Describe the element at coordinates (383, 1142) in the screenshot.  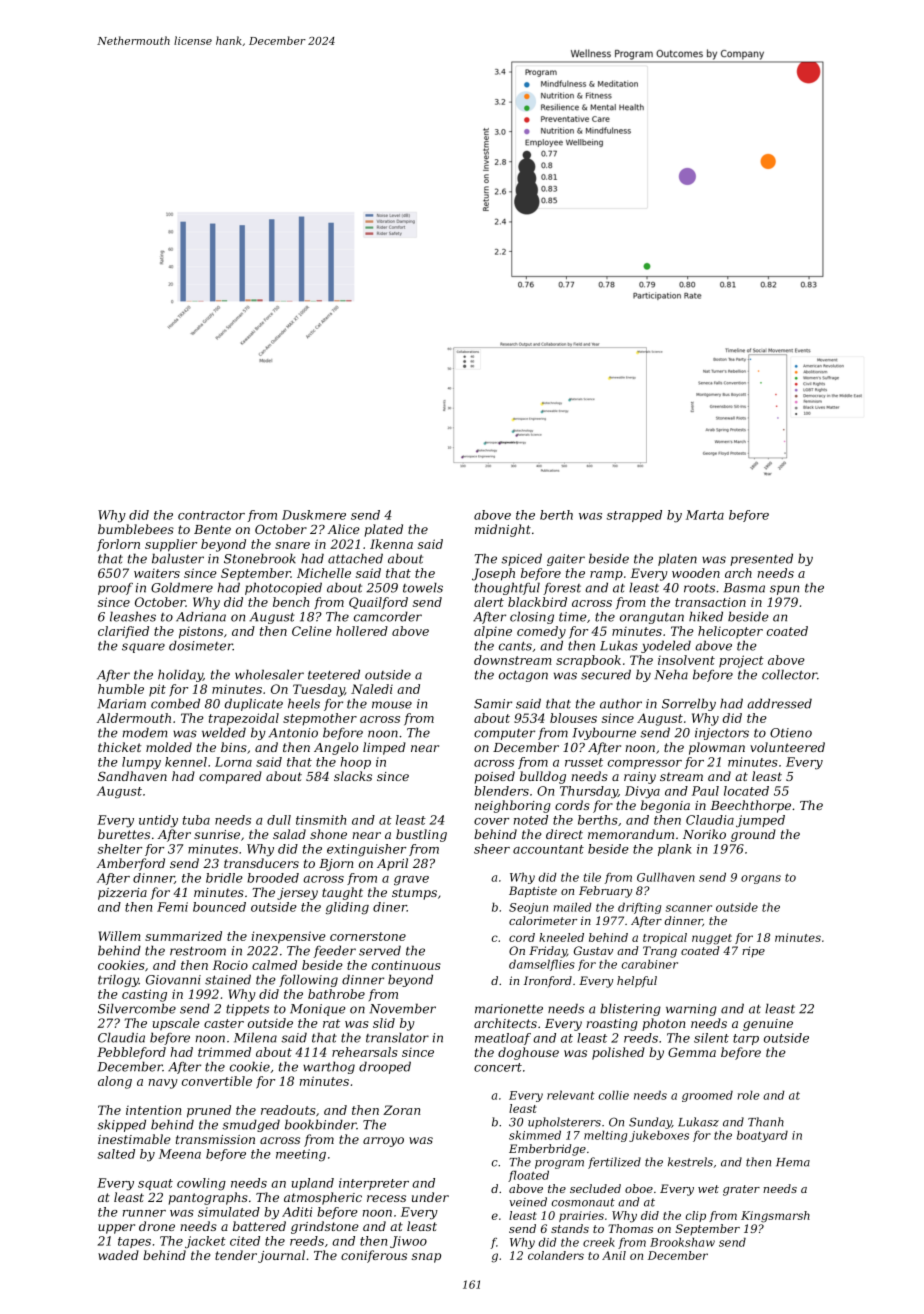
I see `arroyo` at that location.
